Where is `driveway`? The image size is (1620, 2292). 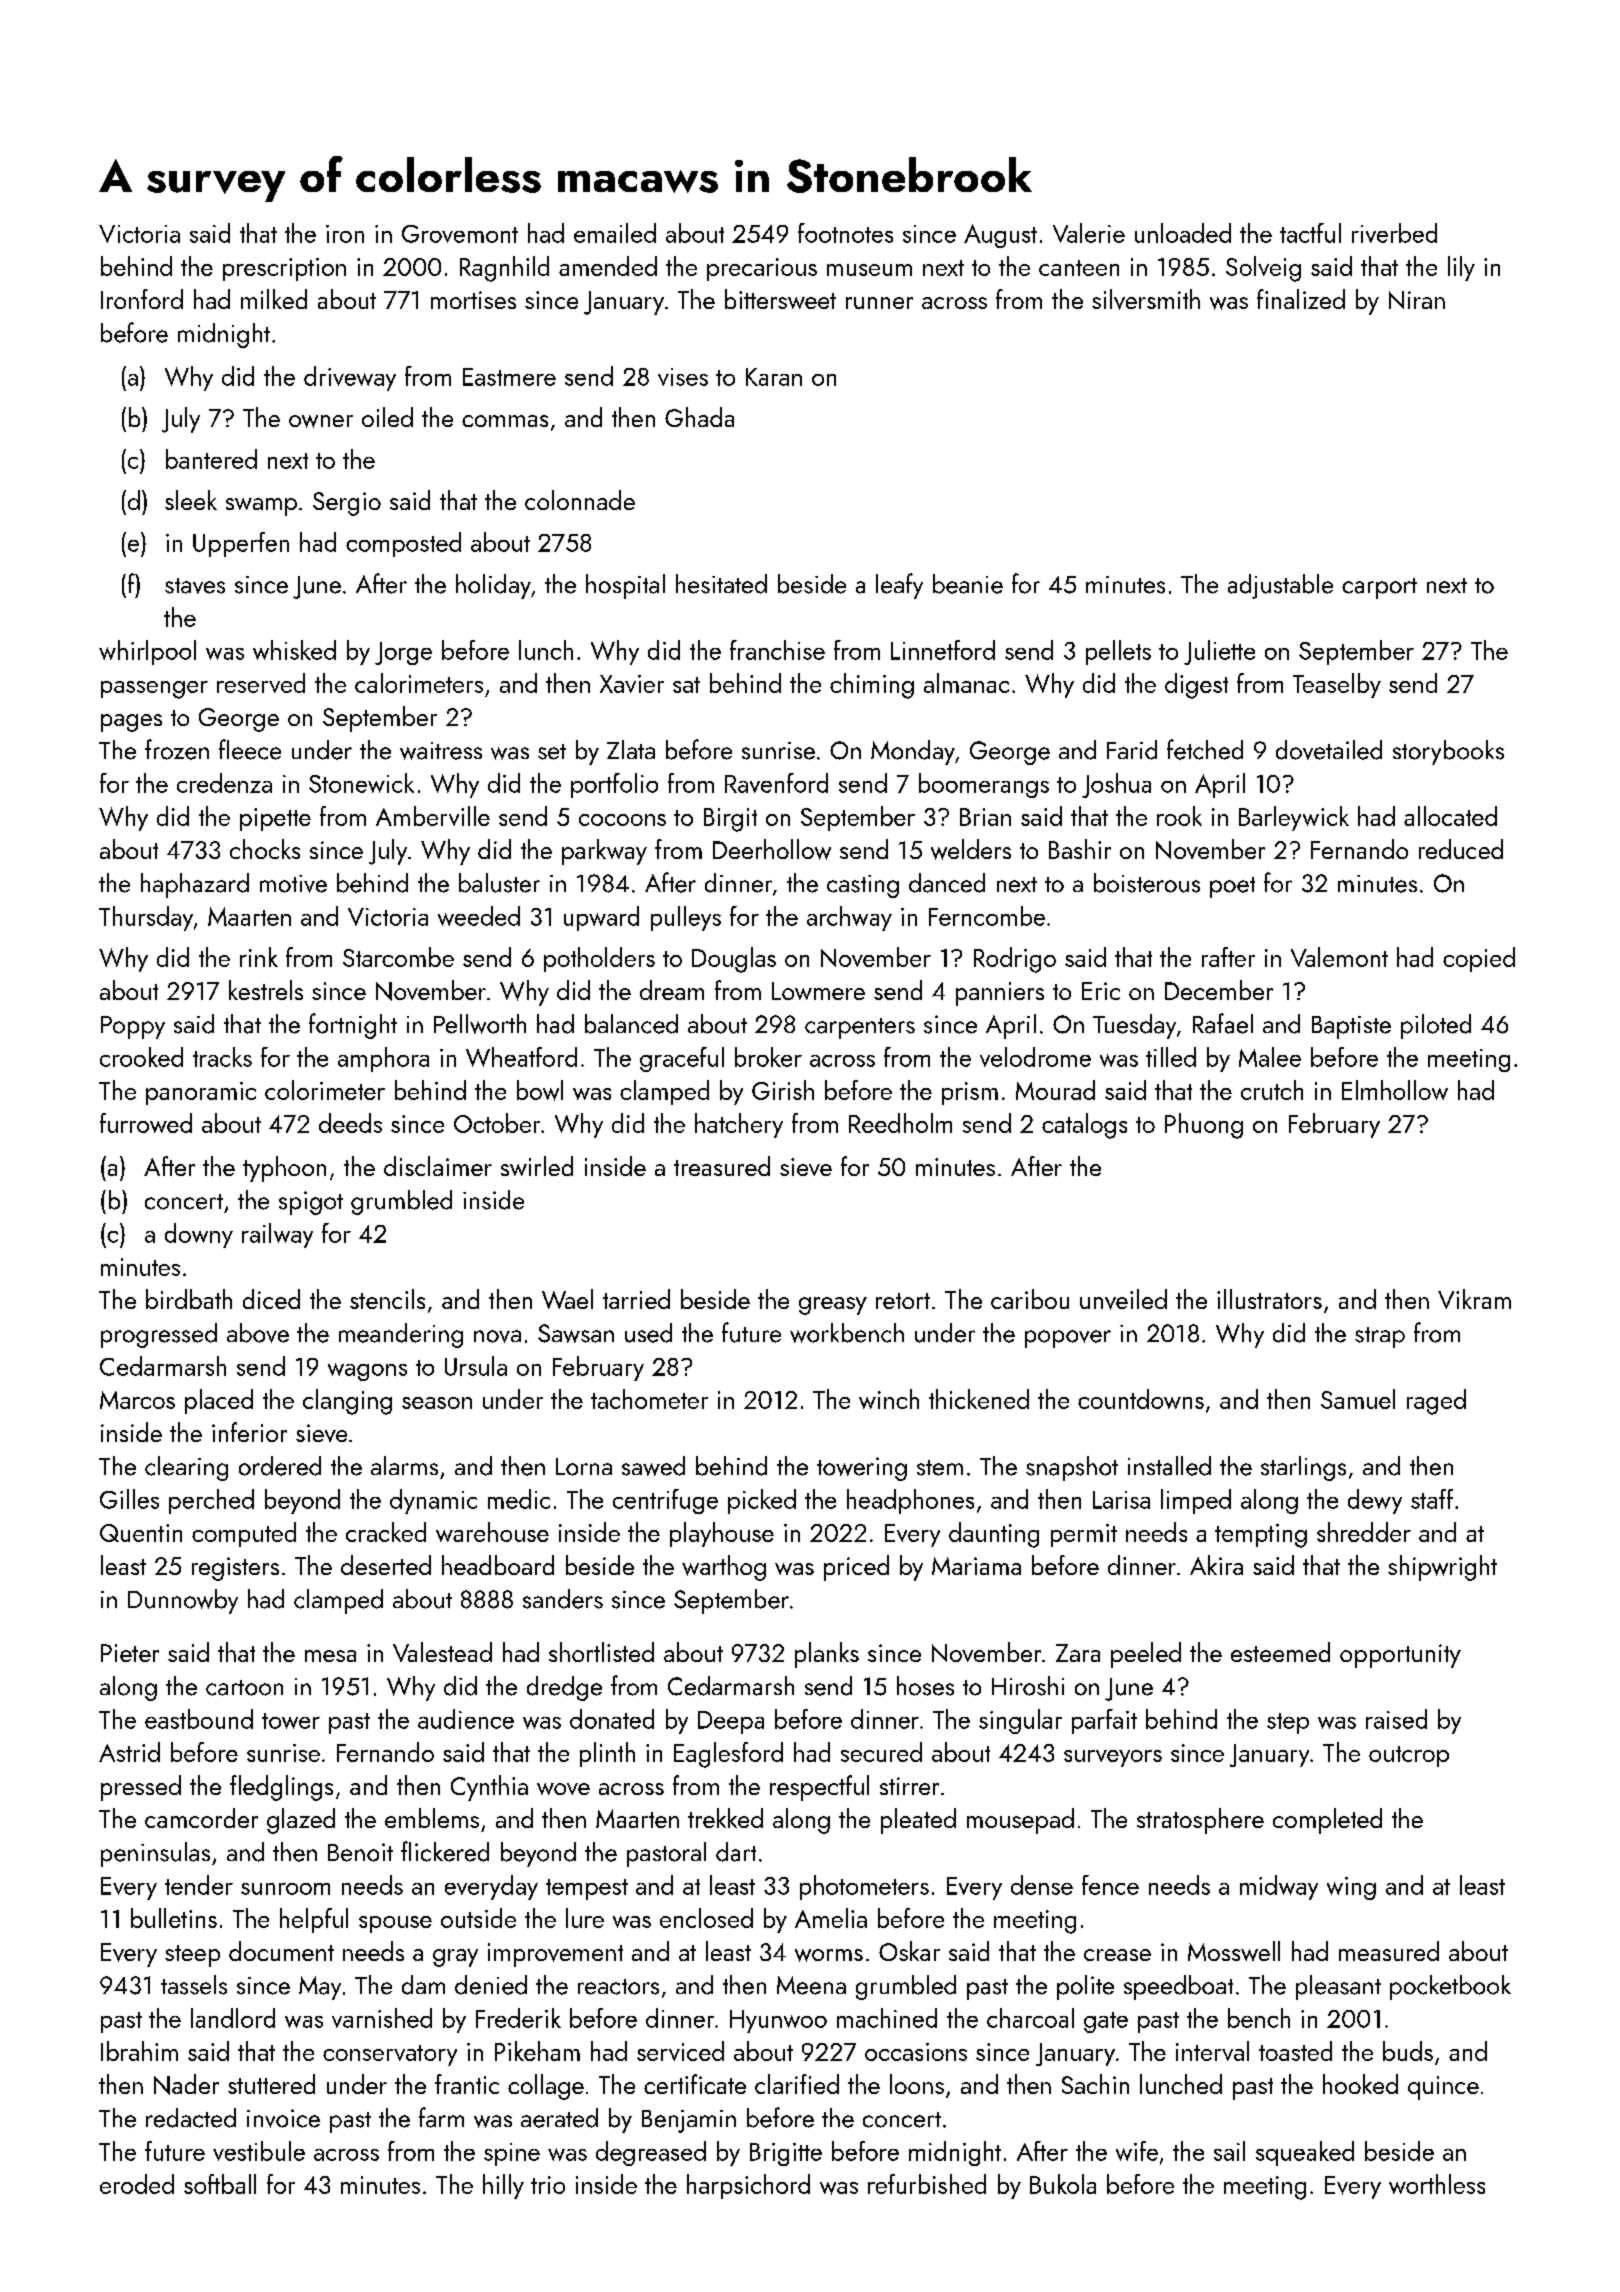
driveway is located at coordinates (350, 378).
